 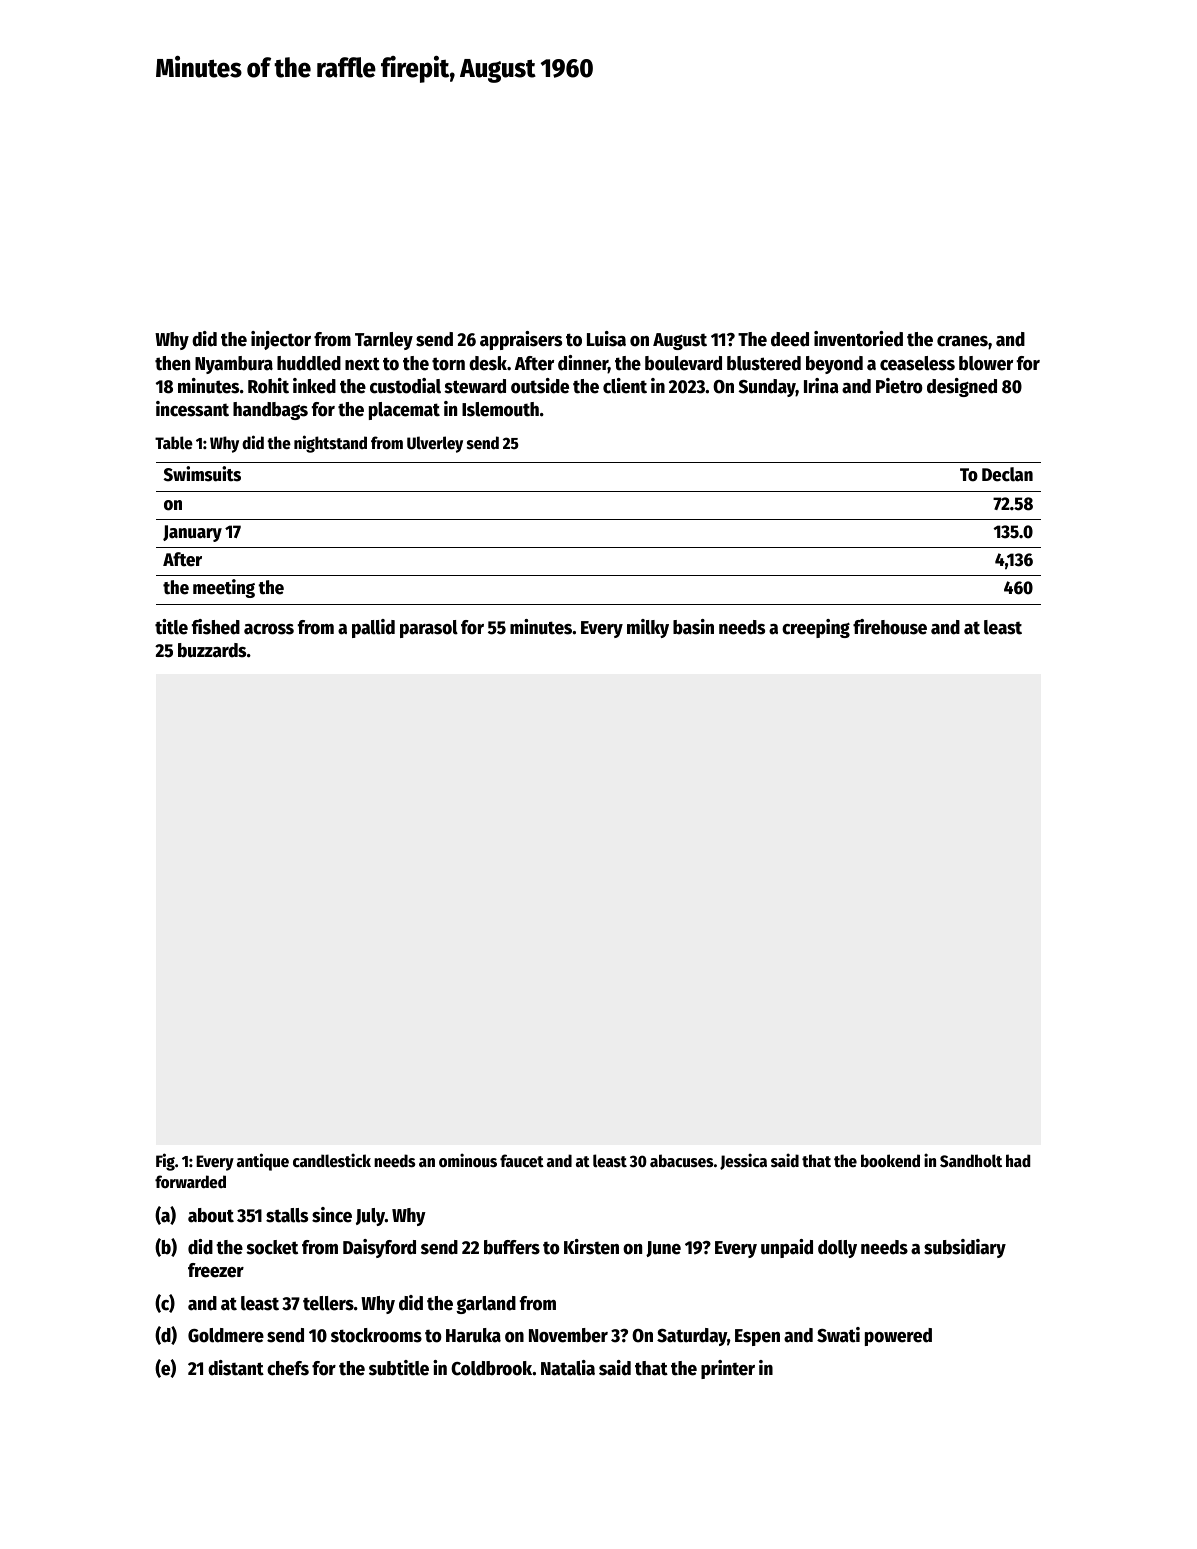 What do you see at coordinates (682, 1161) in the screenshot?
I see `abacuses` at bounding box center [682, 1161].
